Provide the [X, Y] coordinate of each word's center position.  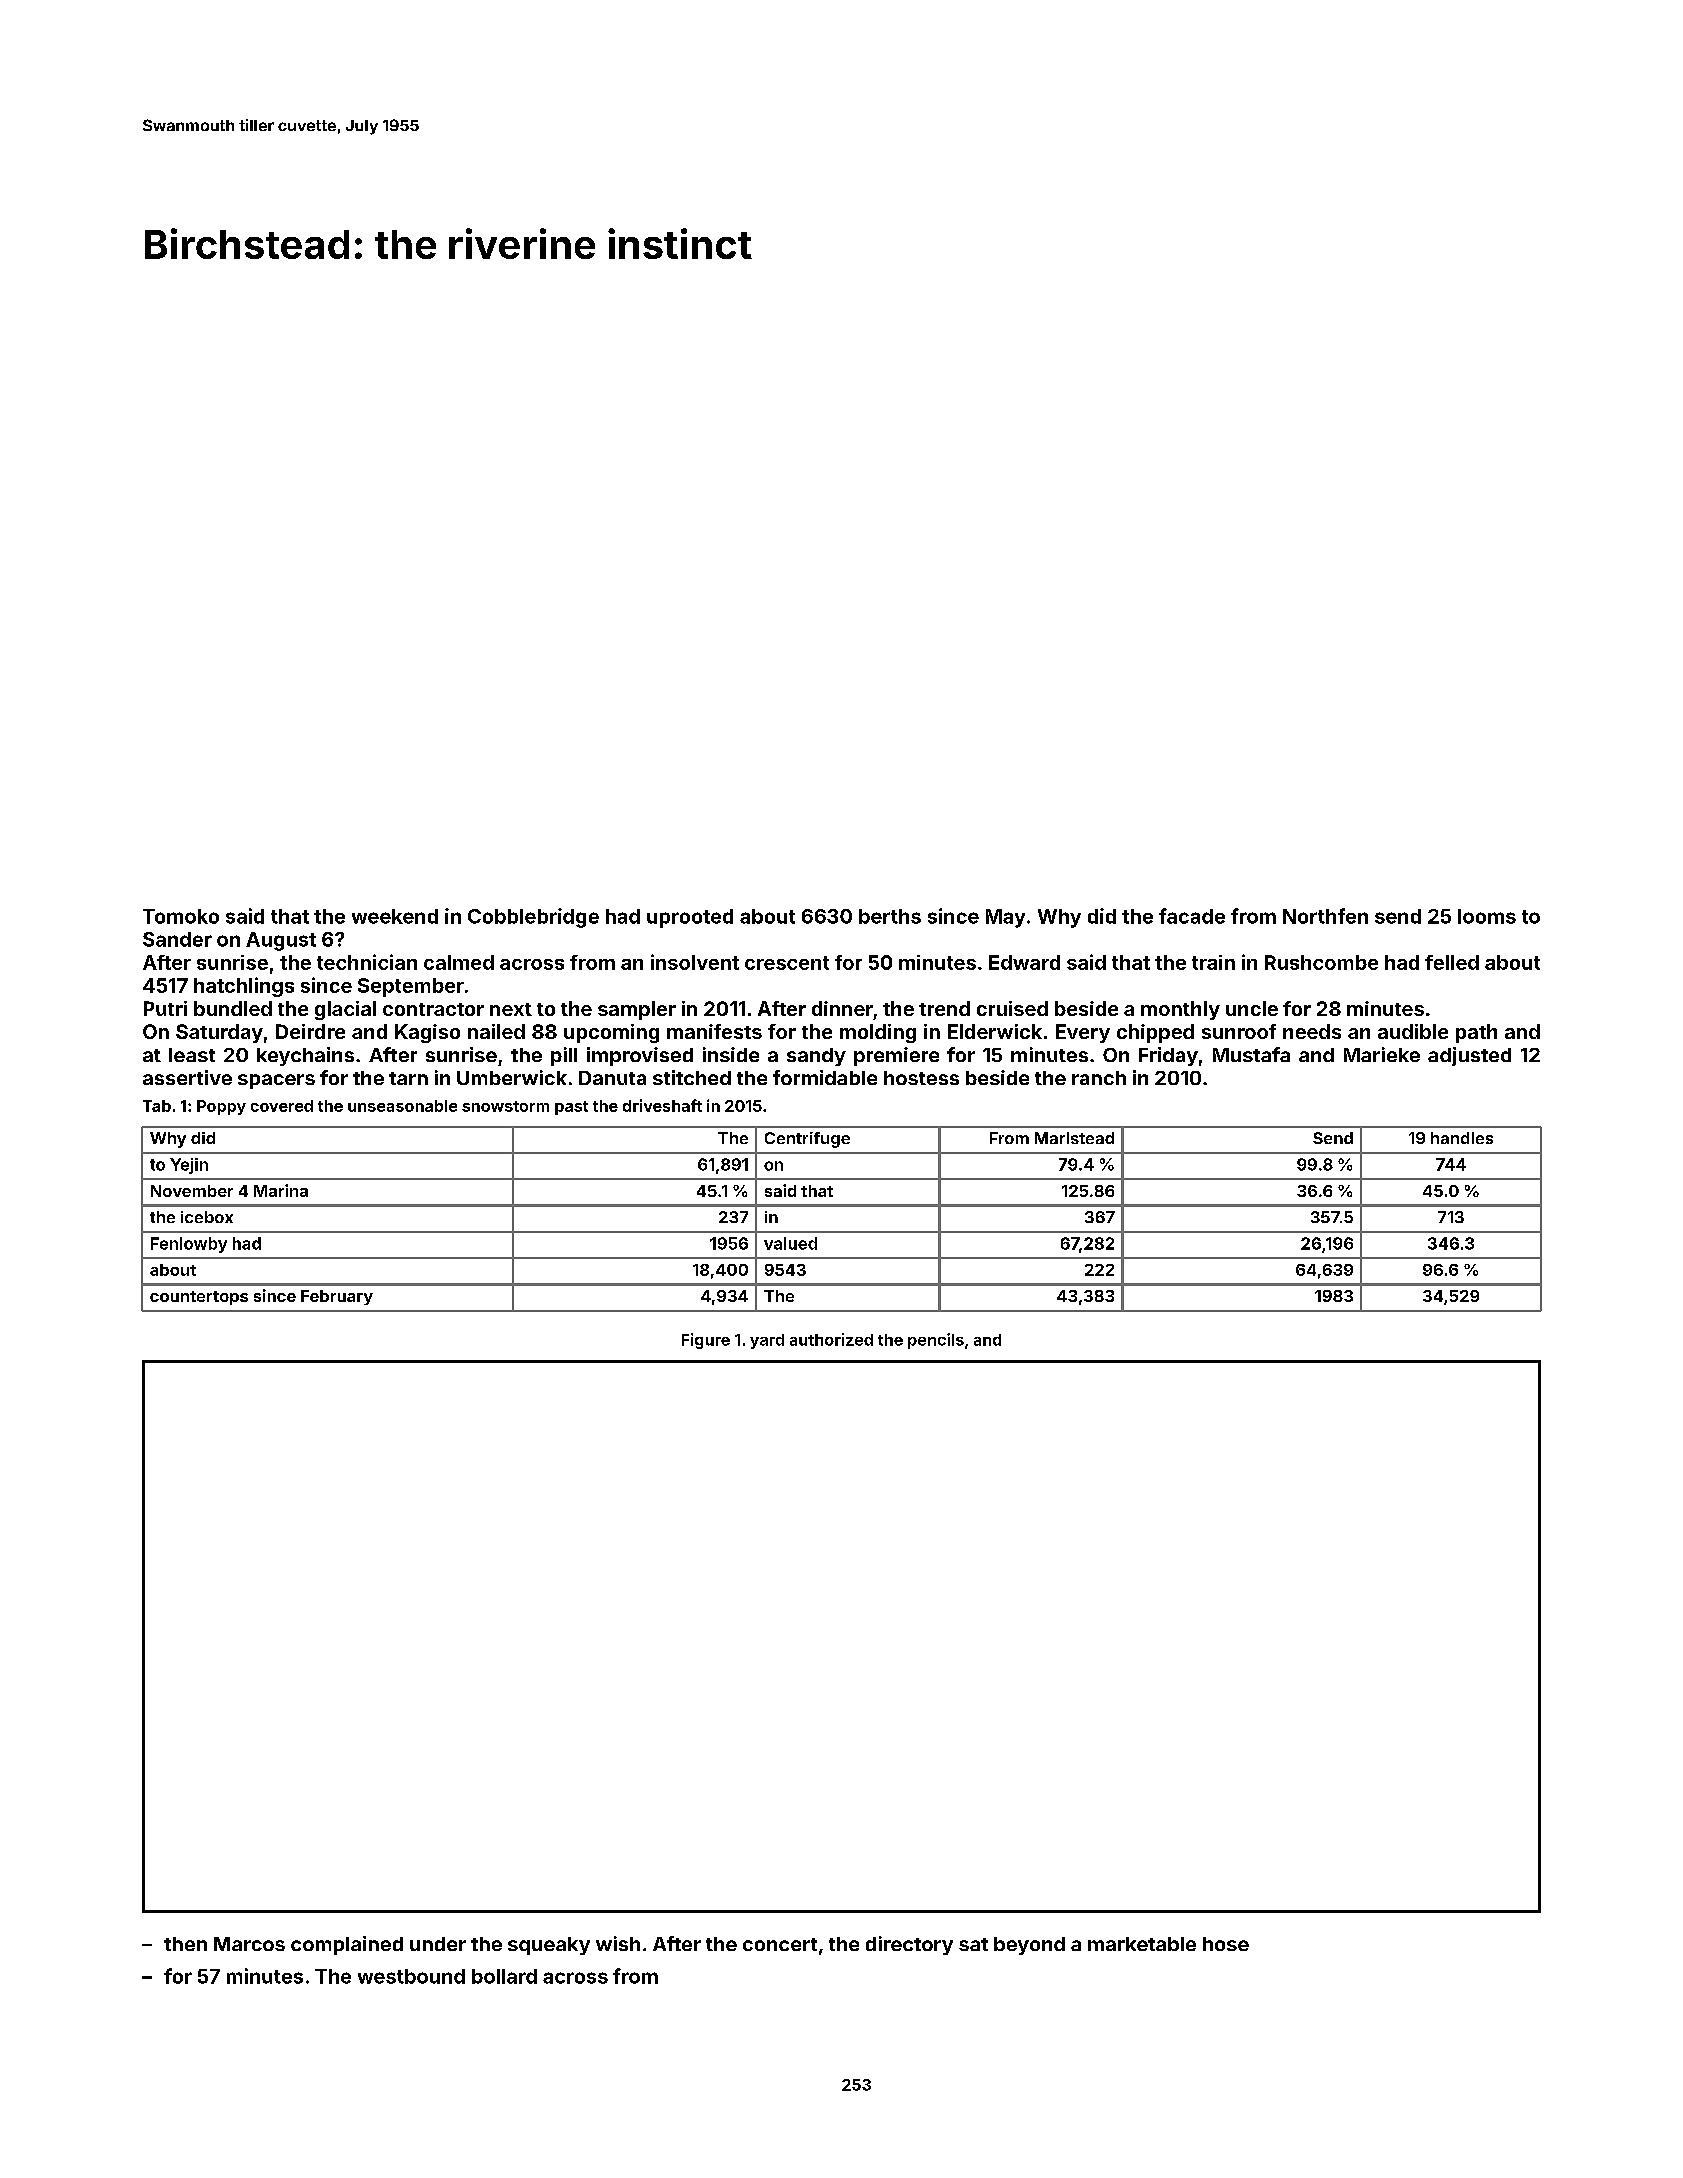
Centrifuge [807, 1140]
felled [1452, 962]
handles [1462, 1138]
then [185, 1944]
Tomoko [181, 916]
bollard [504, 1976]
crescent [787, 963]
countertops [199, 1298]
